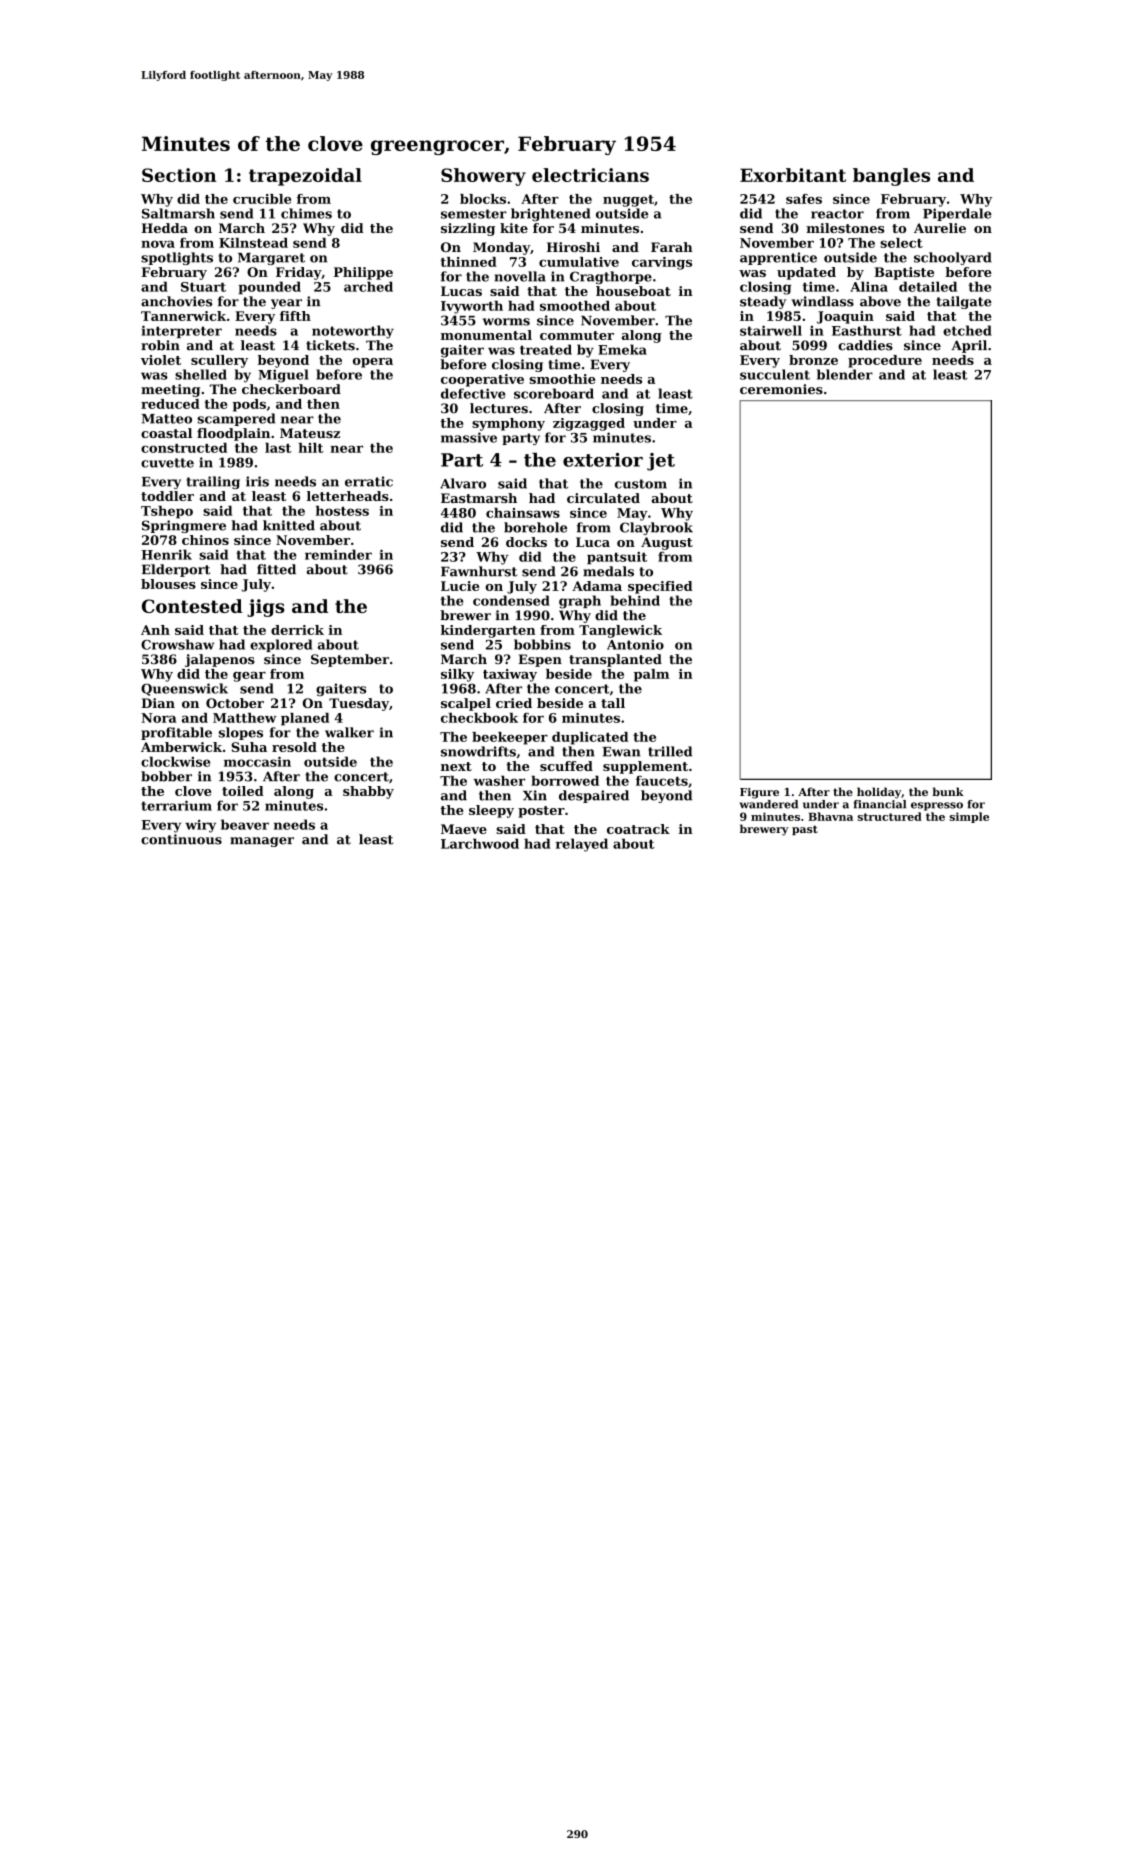  Describe the element at coordinates (289, 525) in the screenshot. I see `knitted` at that location.
